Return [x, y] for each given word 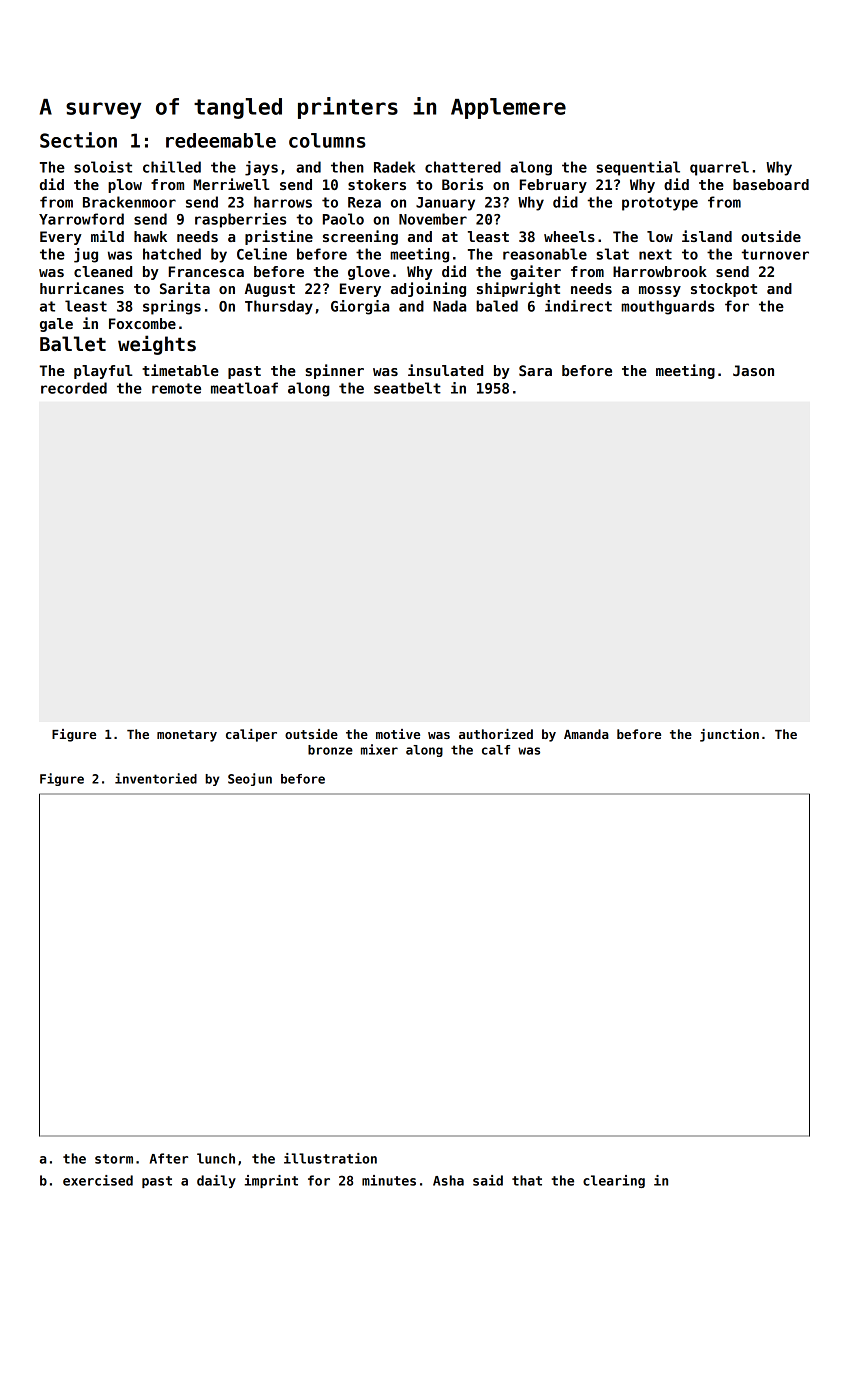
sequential [638, 168]
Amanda [586, 734]
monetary [187, 736]
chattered [463, 167]
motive [398, 734]
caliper [251, 735]
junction [729, 735]
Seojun [250, 779]
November [433, 219]
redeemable [221, 140]
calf [496, 750]
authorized [496, 734]
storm [114, 1159]
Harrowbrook [660, 271]
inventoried [156, 778]
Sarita [185, 288]
